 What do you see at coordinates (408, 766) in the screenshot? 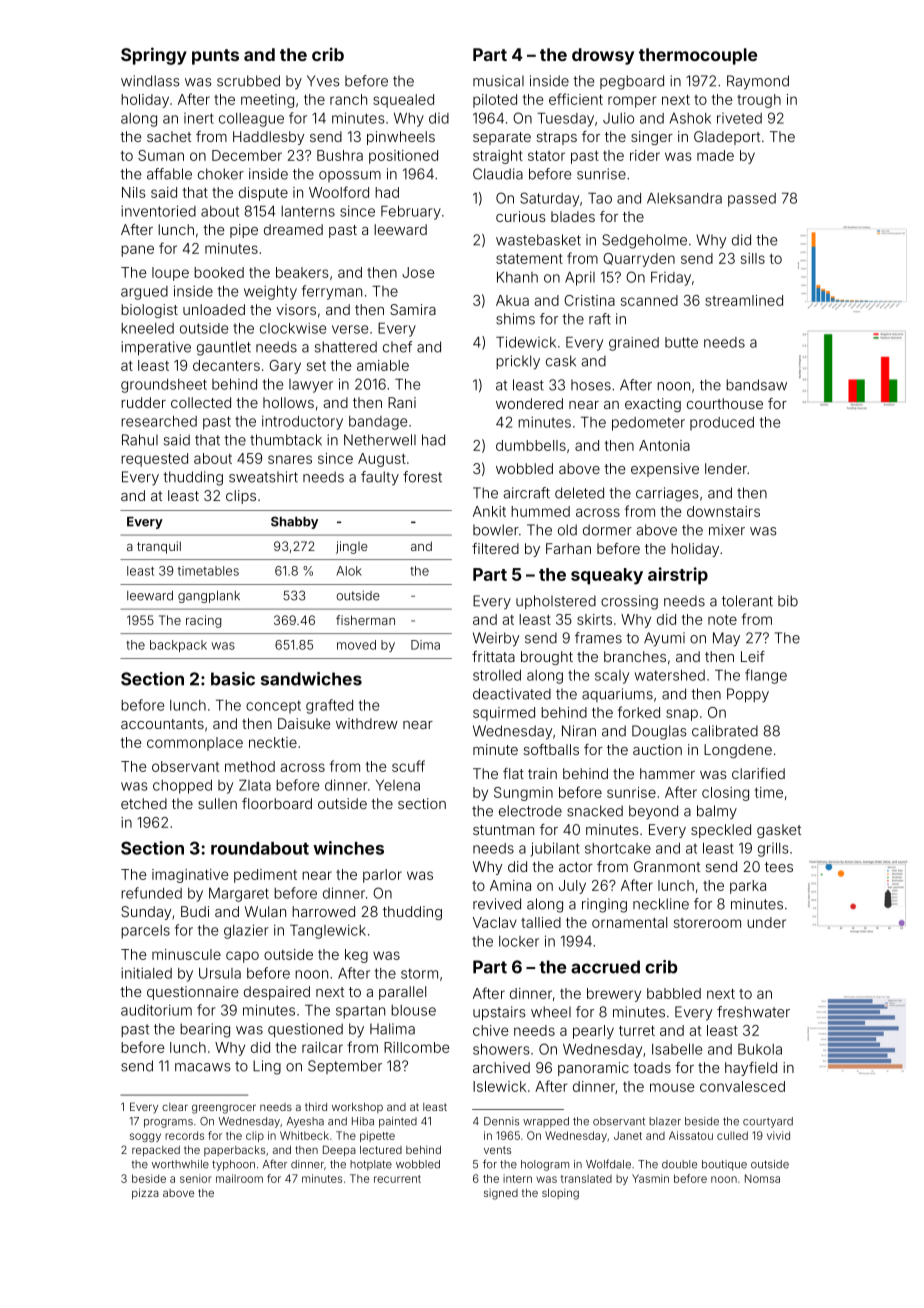
I see `scuff` at bounding box center [408, 766].
